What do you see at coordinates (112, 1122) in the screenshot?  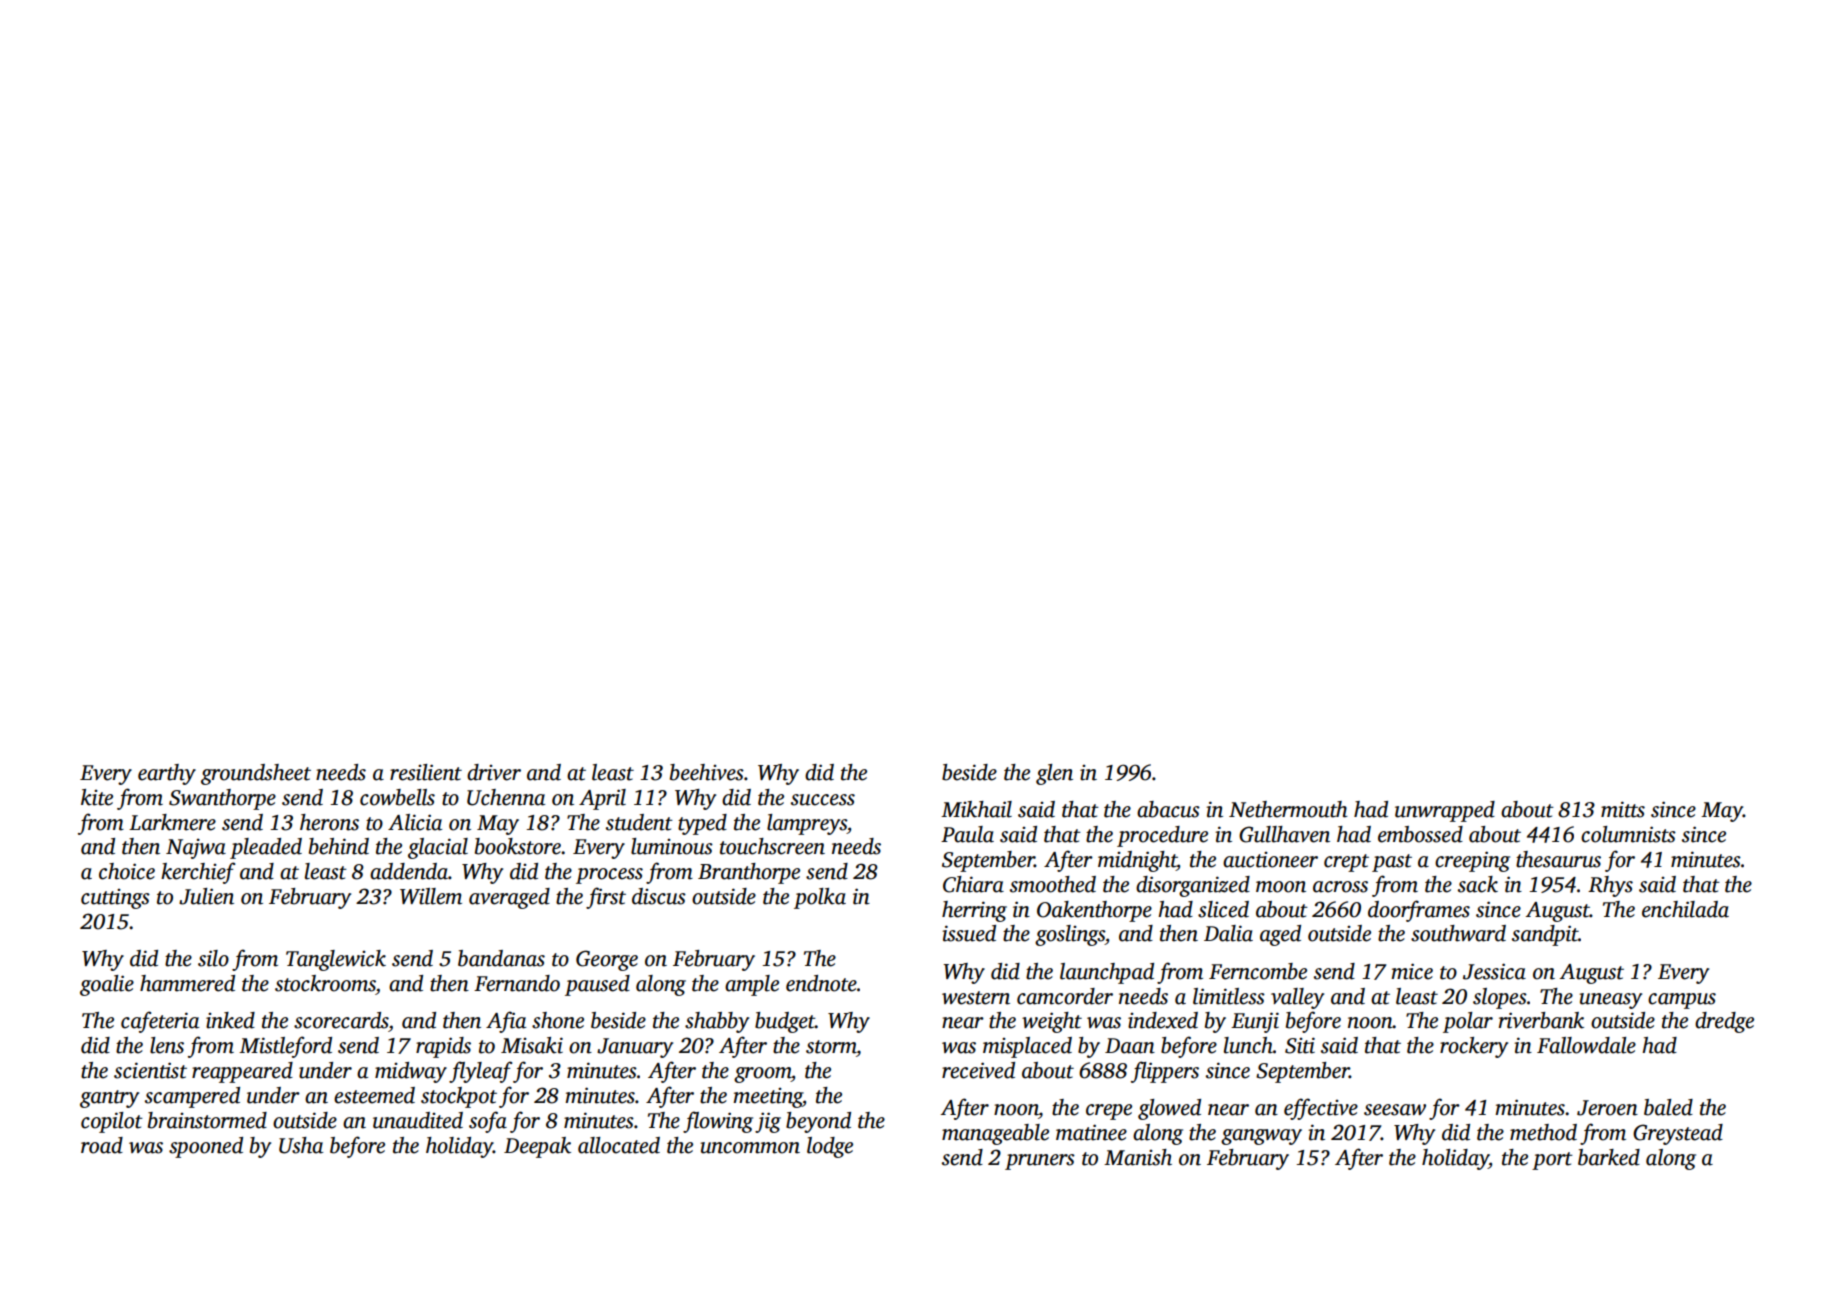 I see `copilot` at bounding box center [112, 1122].
